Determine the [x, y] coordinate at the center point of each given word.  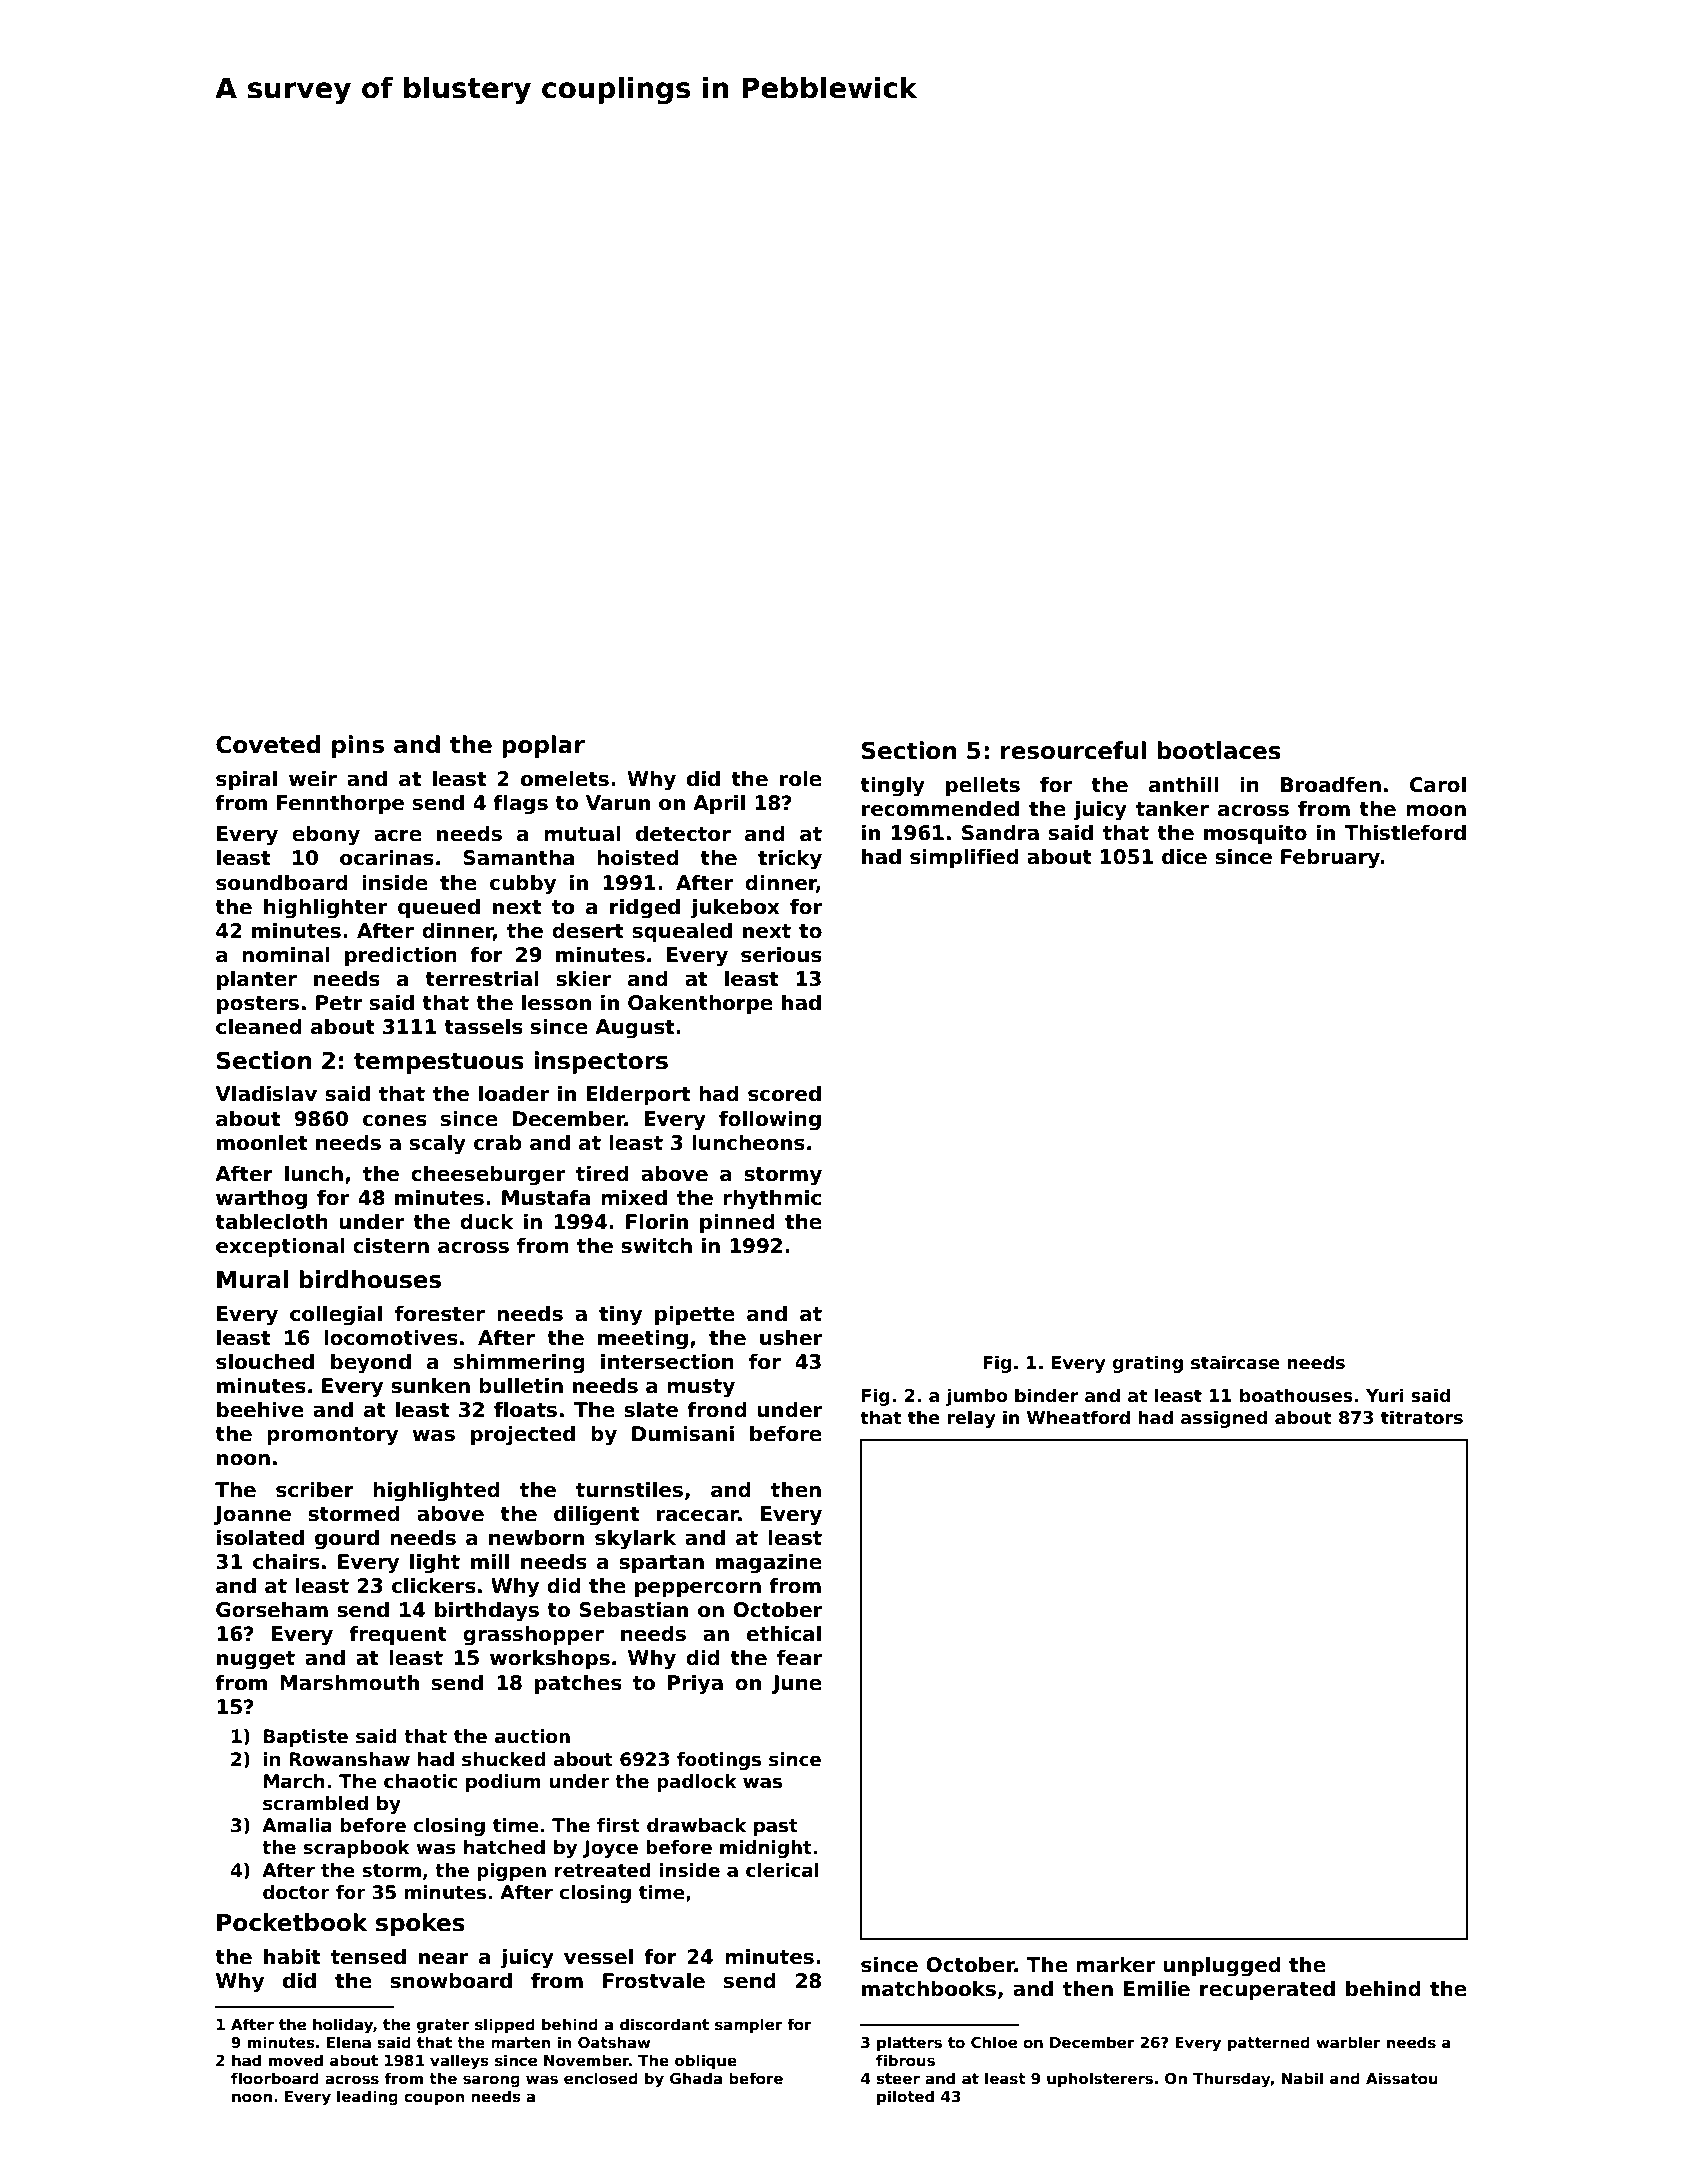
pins [358, 746]
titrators [1422, 1417]
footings [719, 1761]
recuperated [1267, 1990]
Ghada [696, 2078]
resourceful [1073, 750]
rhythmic [772, 1199]
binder [1047, 1395]
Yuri [1385, 1395]
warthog [261, 1199]
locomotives [391, 1337]
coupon [434, 2099]
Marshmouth [349, 1682]
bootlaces [1219, 750]
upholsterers [1100, 2079]
